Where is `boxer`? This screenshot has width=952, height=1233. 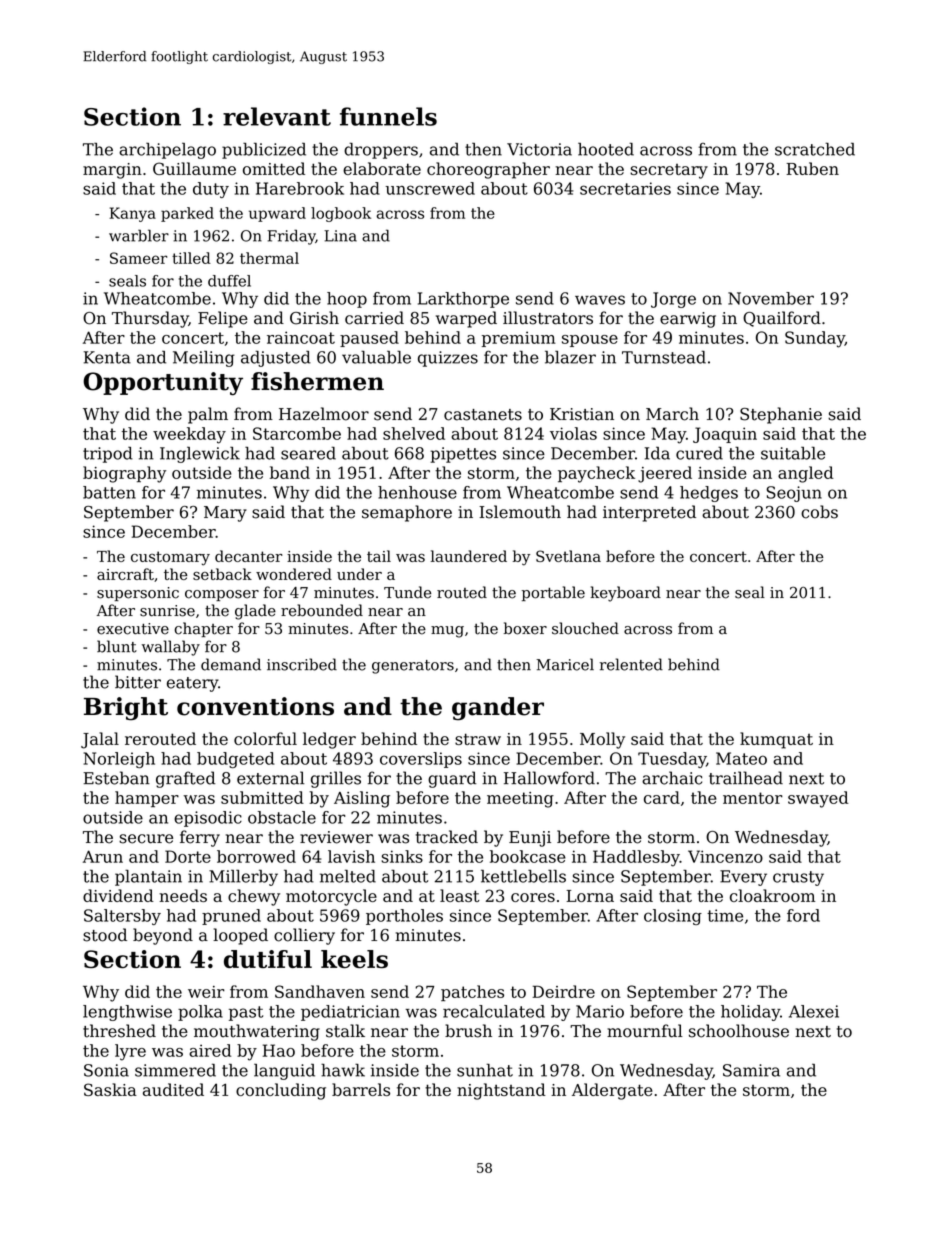 boxer is located at coordinates (525, 628).
